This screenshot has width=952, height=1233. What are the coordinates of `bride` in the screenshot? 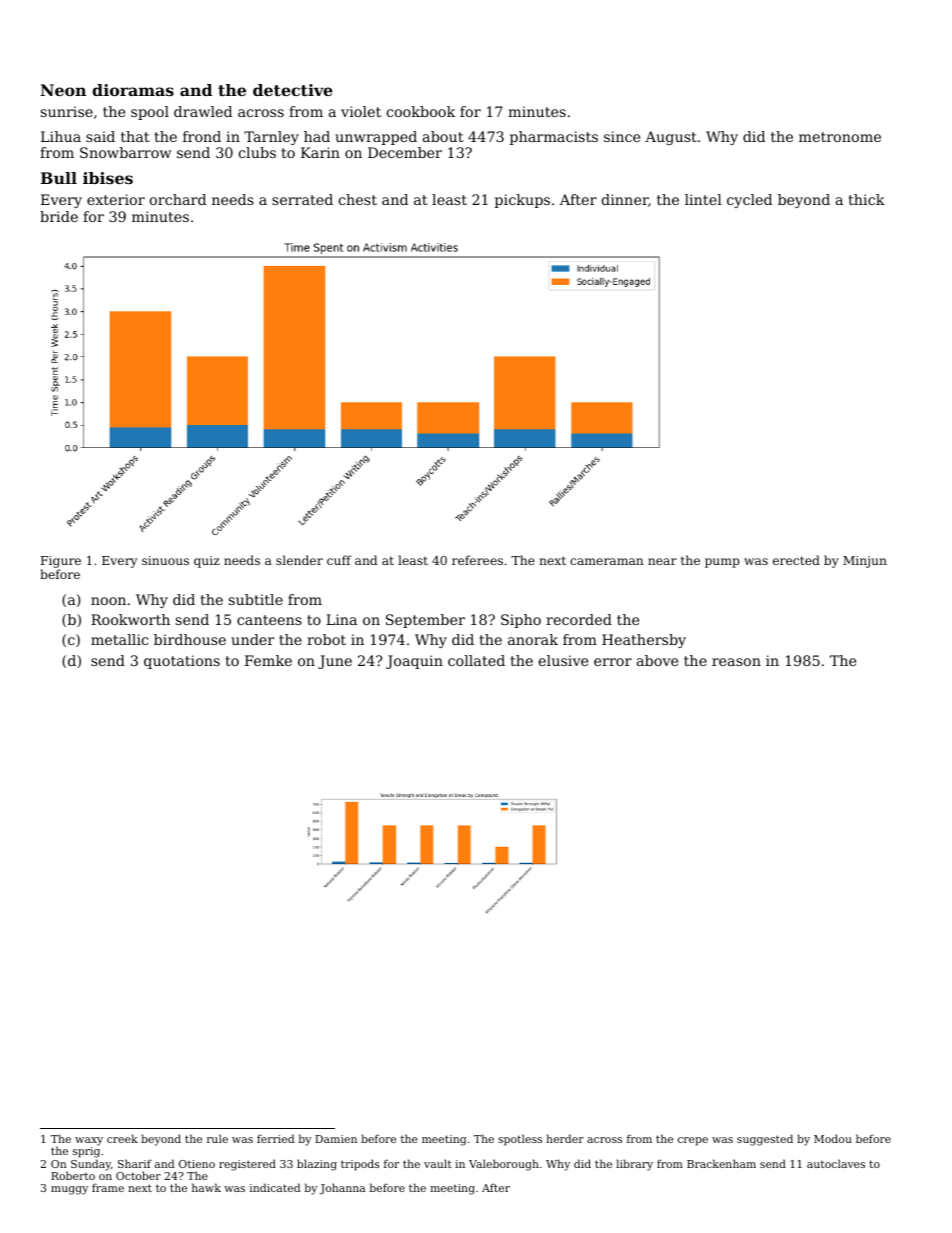 It's located at (59, 216).
